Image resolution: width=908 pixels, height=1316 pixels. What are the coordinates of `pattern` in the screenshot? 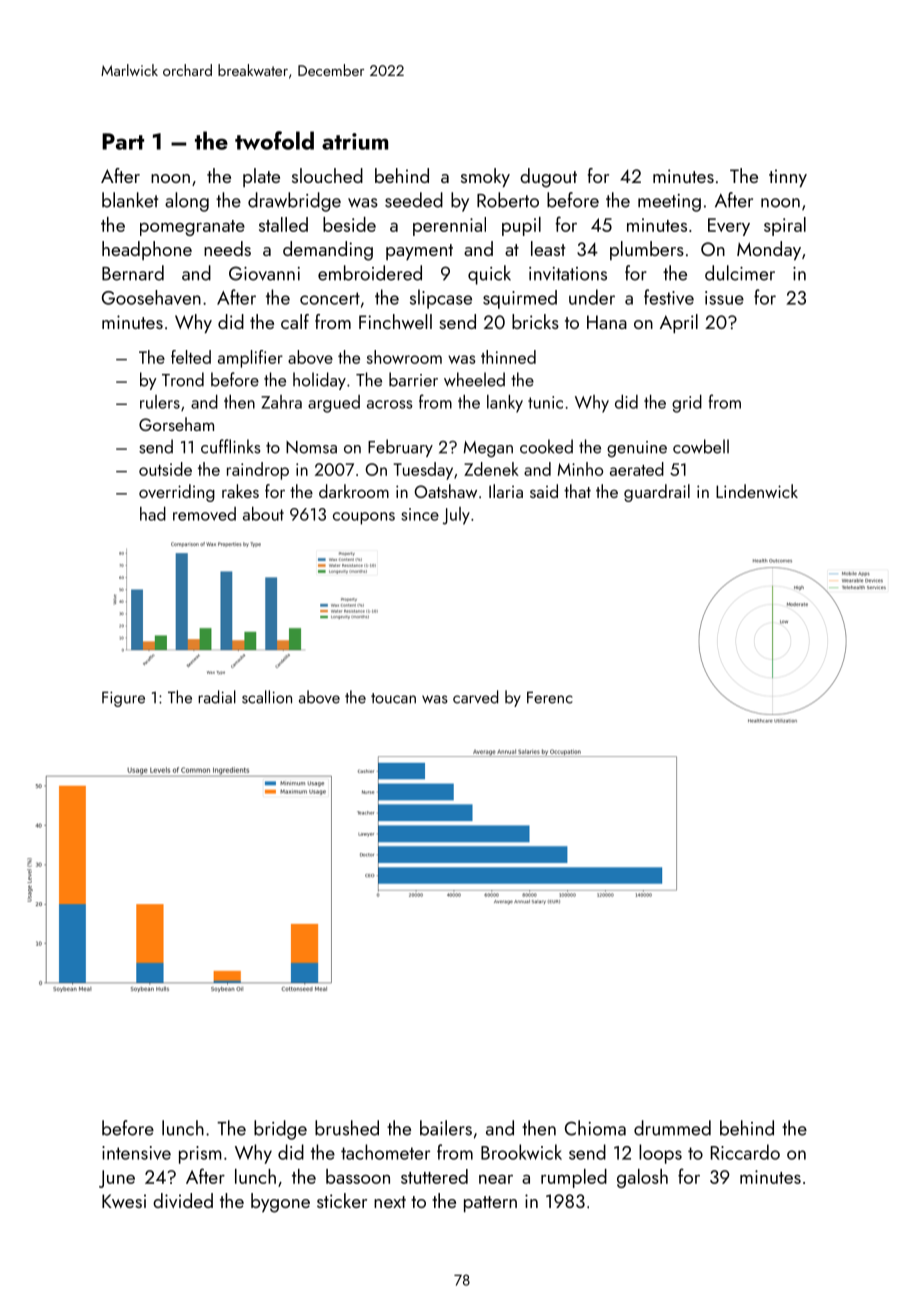 It's located at (490, 1204).
